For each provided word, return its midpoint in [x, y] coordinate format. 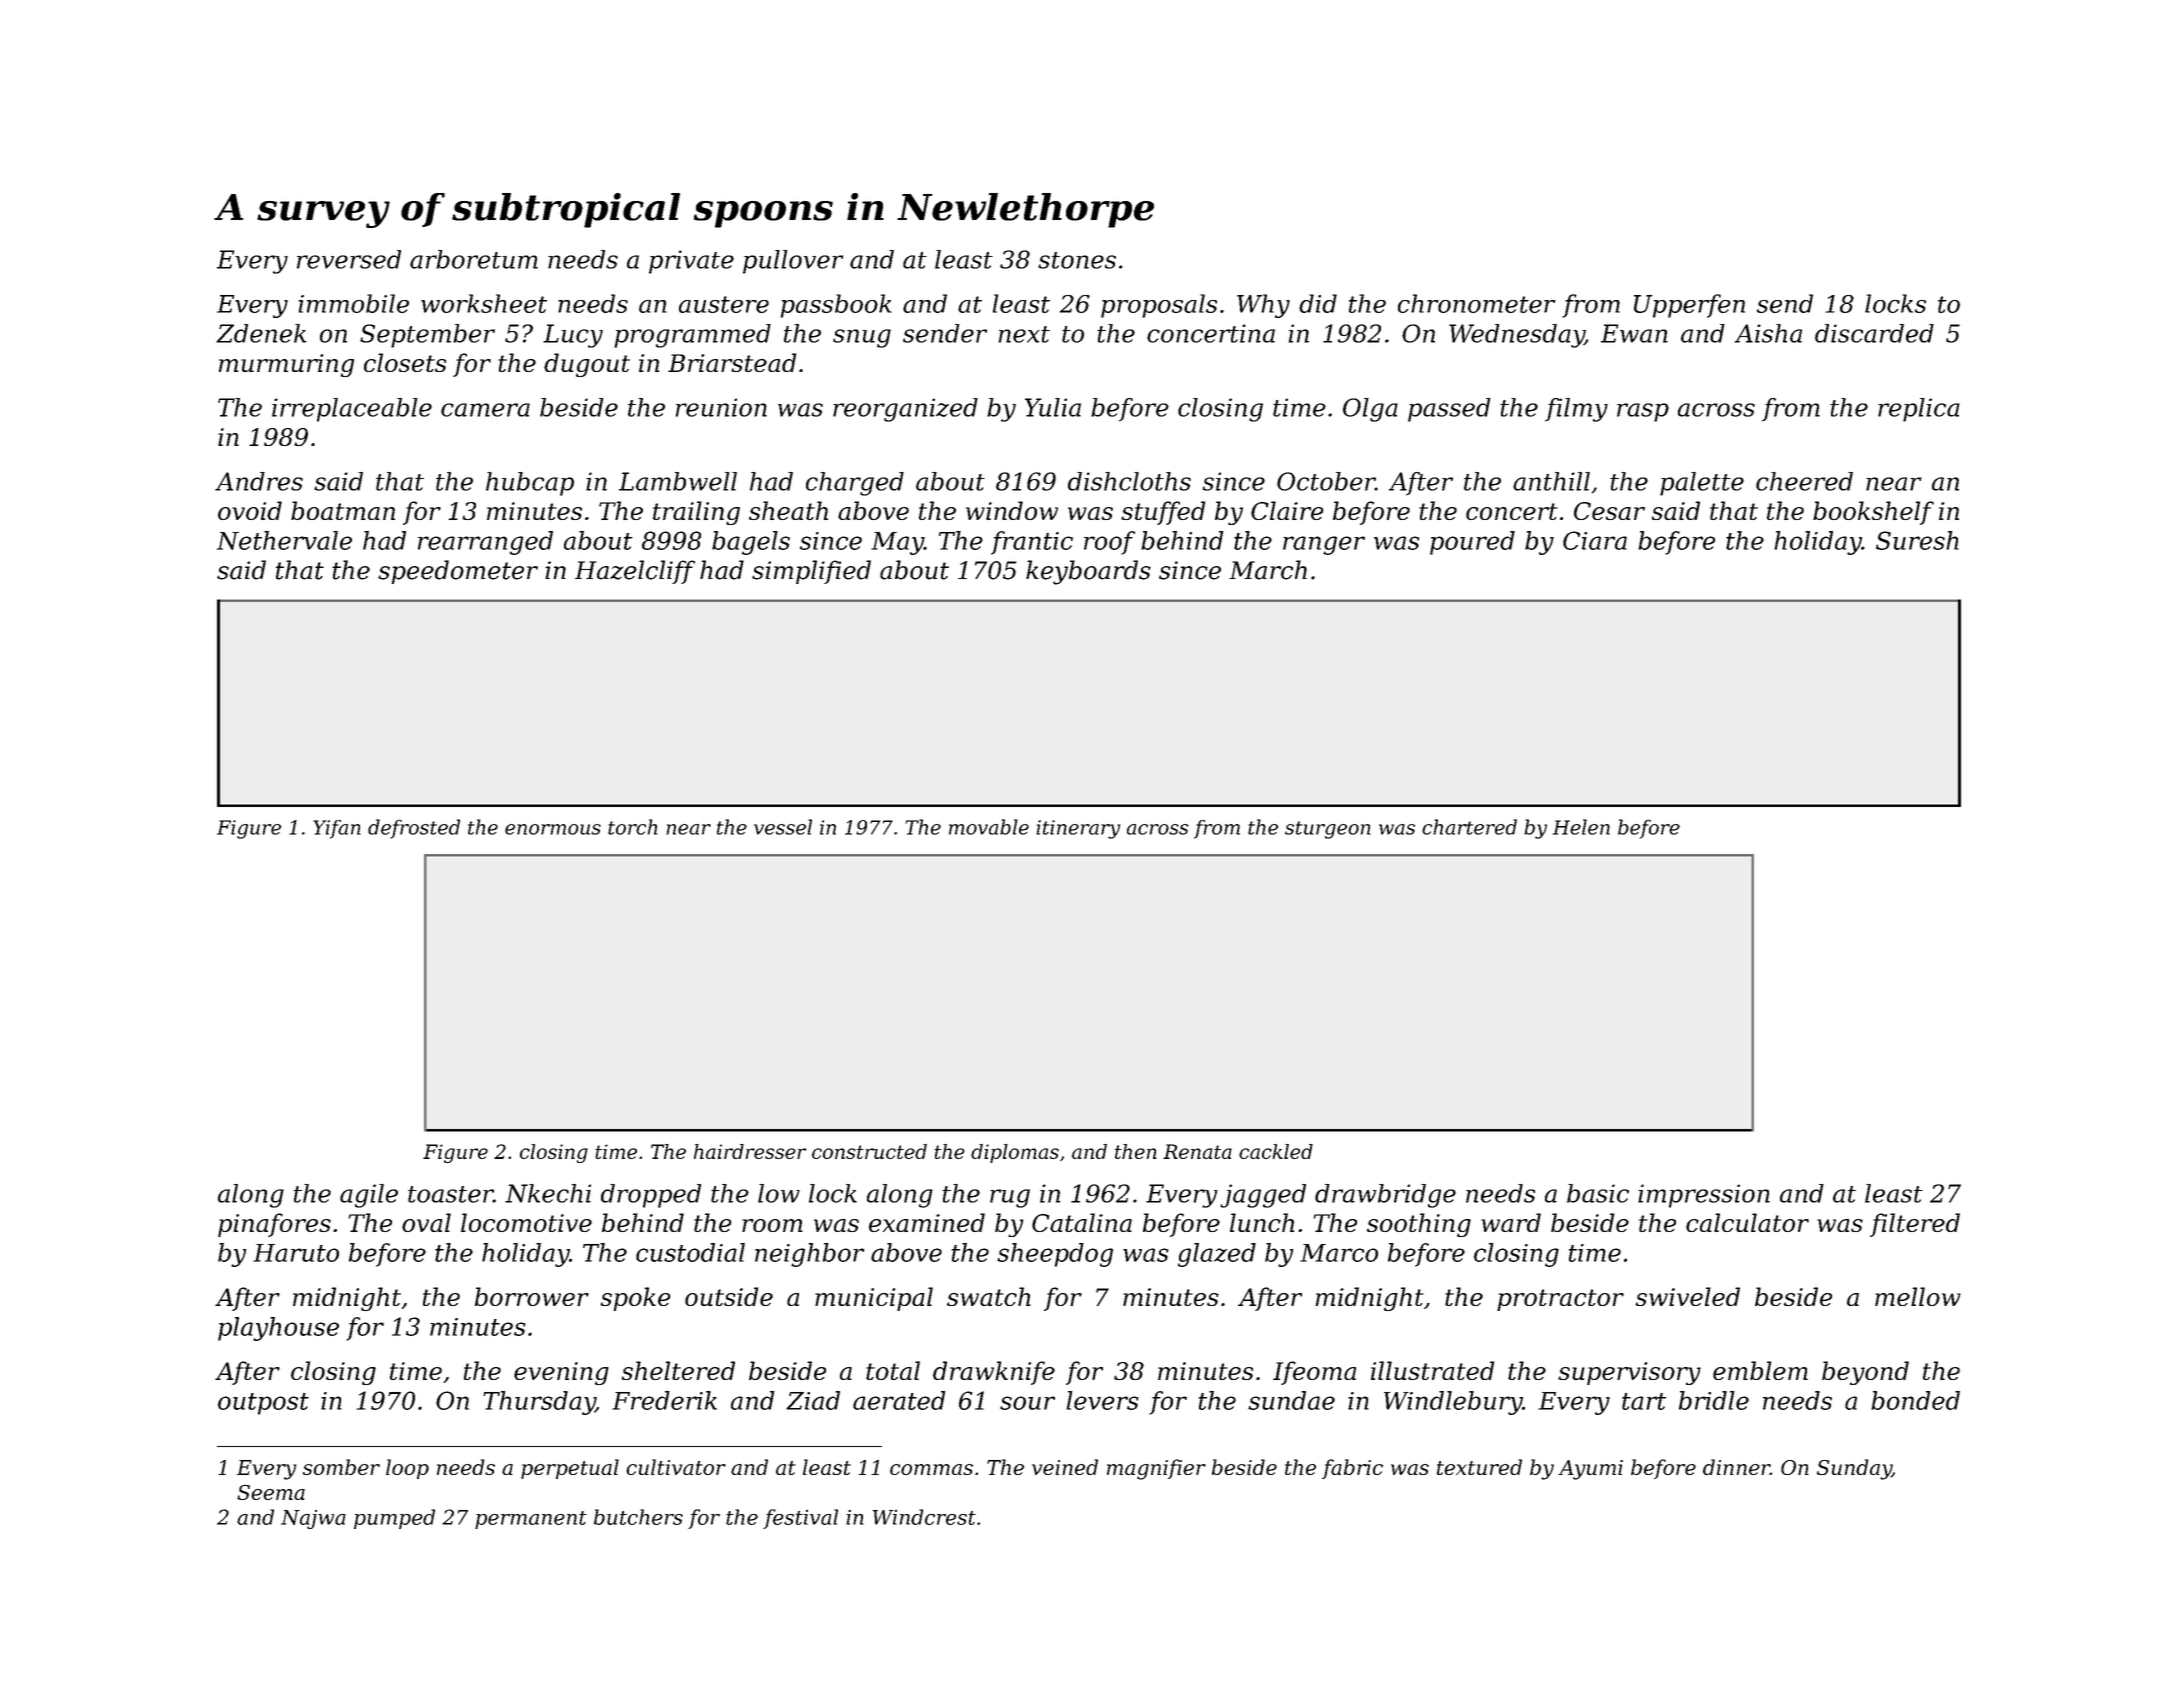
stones [1077, 260]
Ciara [1595, 540]
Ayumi [1590, 1470]
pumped [394, 1519]
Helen [1581, 827]
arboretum [474, 259]
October [1326, 481]
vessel [783, 827]
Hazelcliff [635, 572]
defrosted [414, 829]
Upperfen [1689, 306]
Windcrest [924, 1517]
